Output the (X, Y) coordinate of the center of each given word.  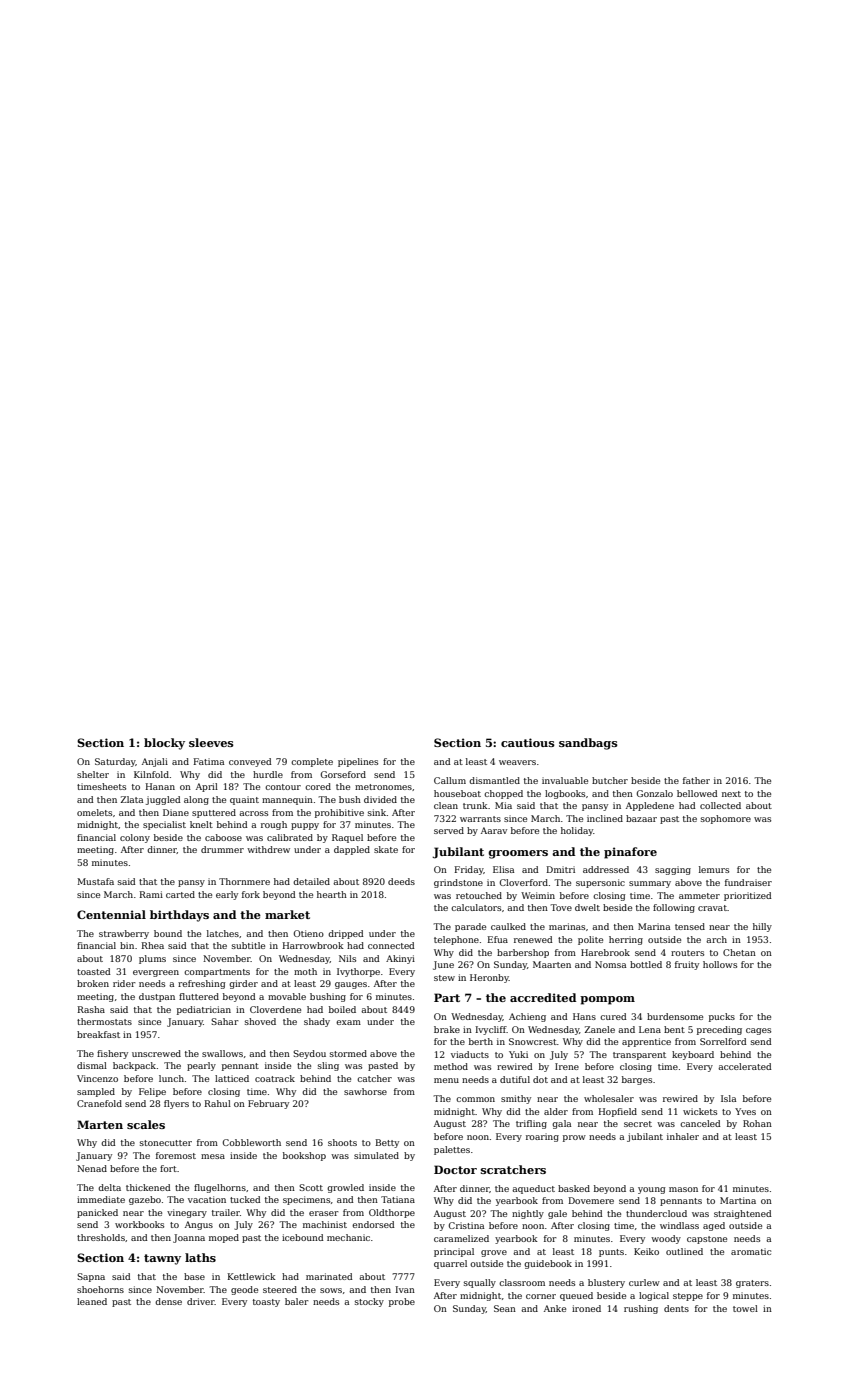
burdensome (675, 1016)
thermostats (104, 1021)
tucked (245, 1199)
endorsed (373, 1224)
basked (574, 1188)
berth (481, 1041)
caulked (508, 926)
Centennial (111, 914)
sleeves (211, 742)
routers (687, 953)
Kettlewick (252, 1276)
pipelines (358, 762)
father (696, 780)
